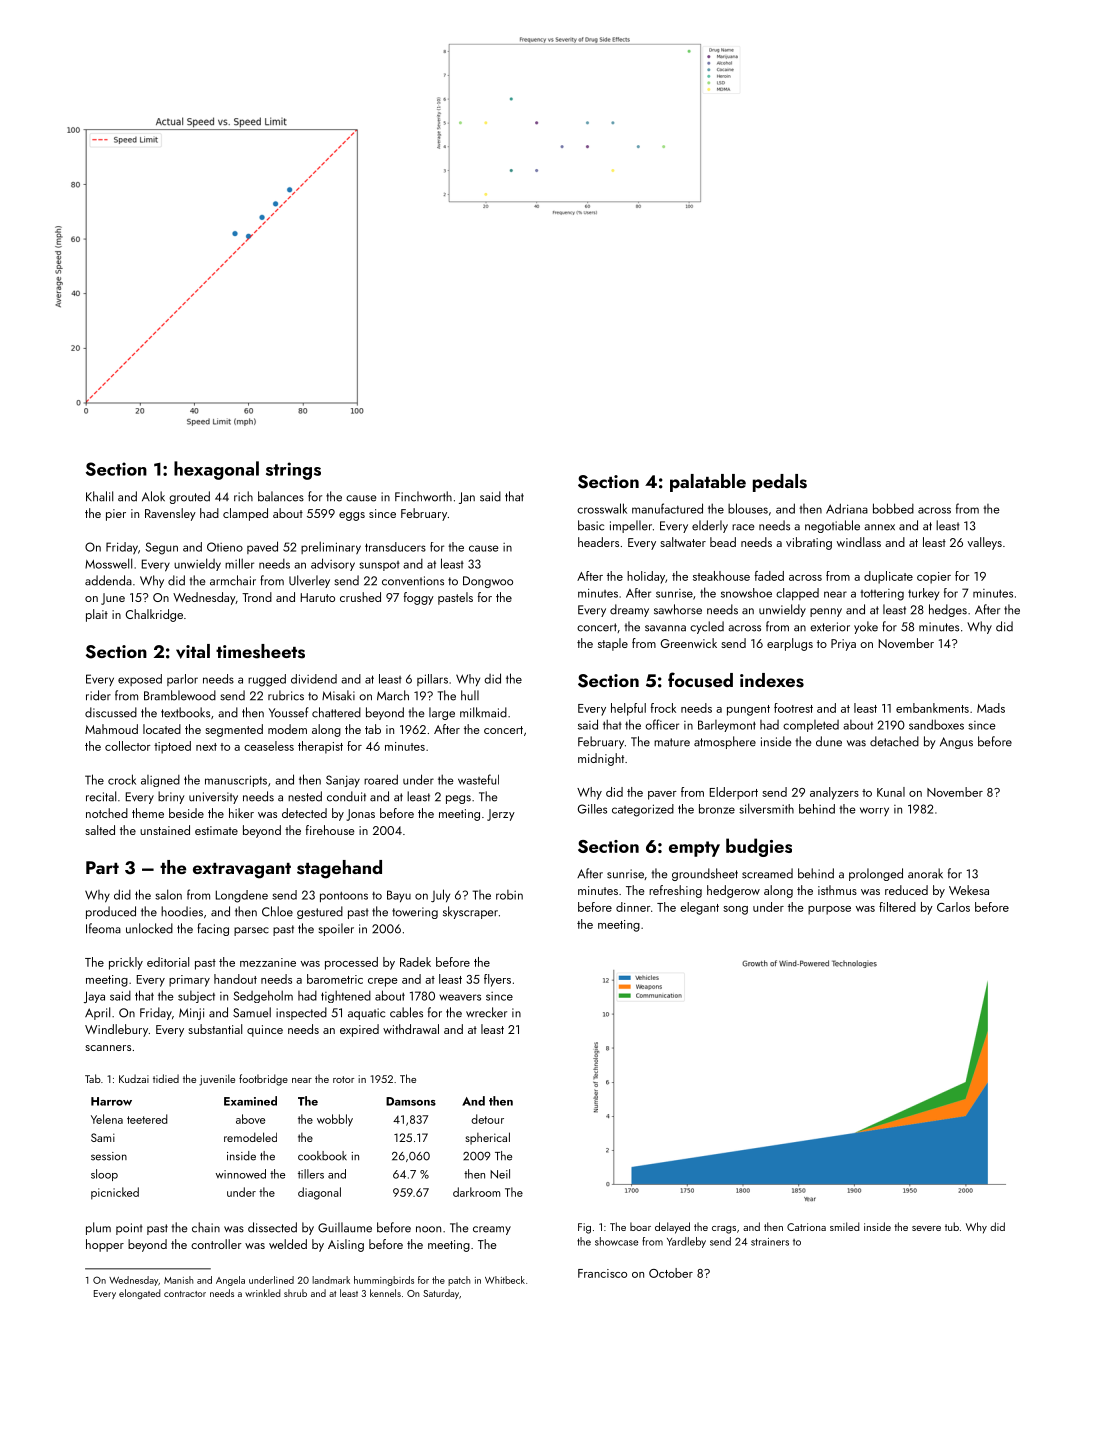 This screenshot has height=1431, width=1106. I want to click on boar, so click(640, 1226).
